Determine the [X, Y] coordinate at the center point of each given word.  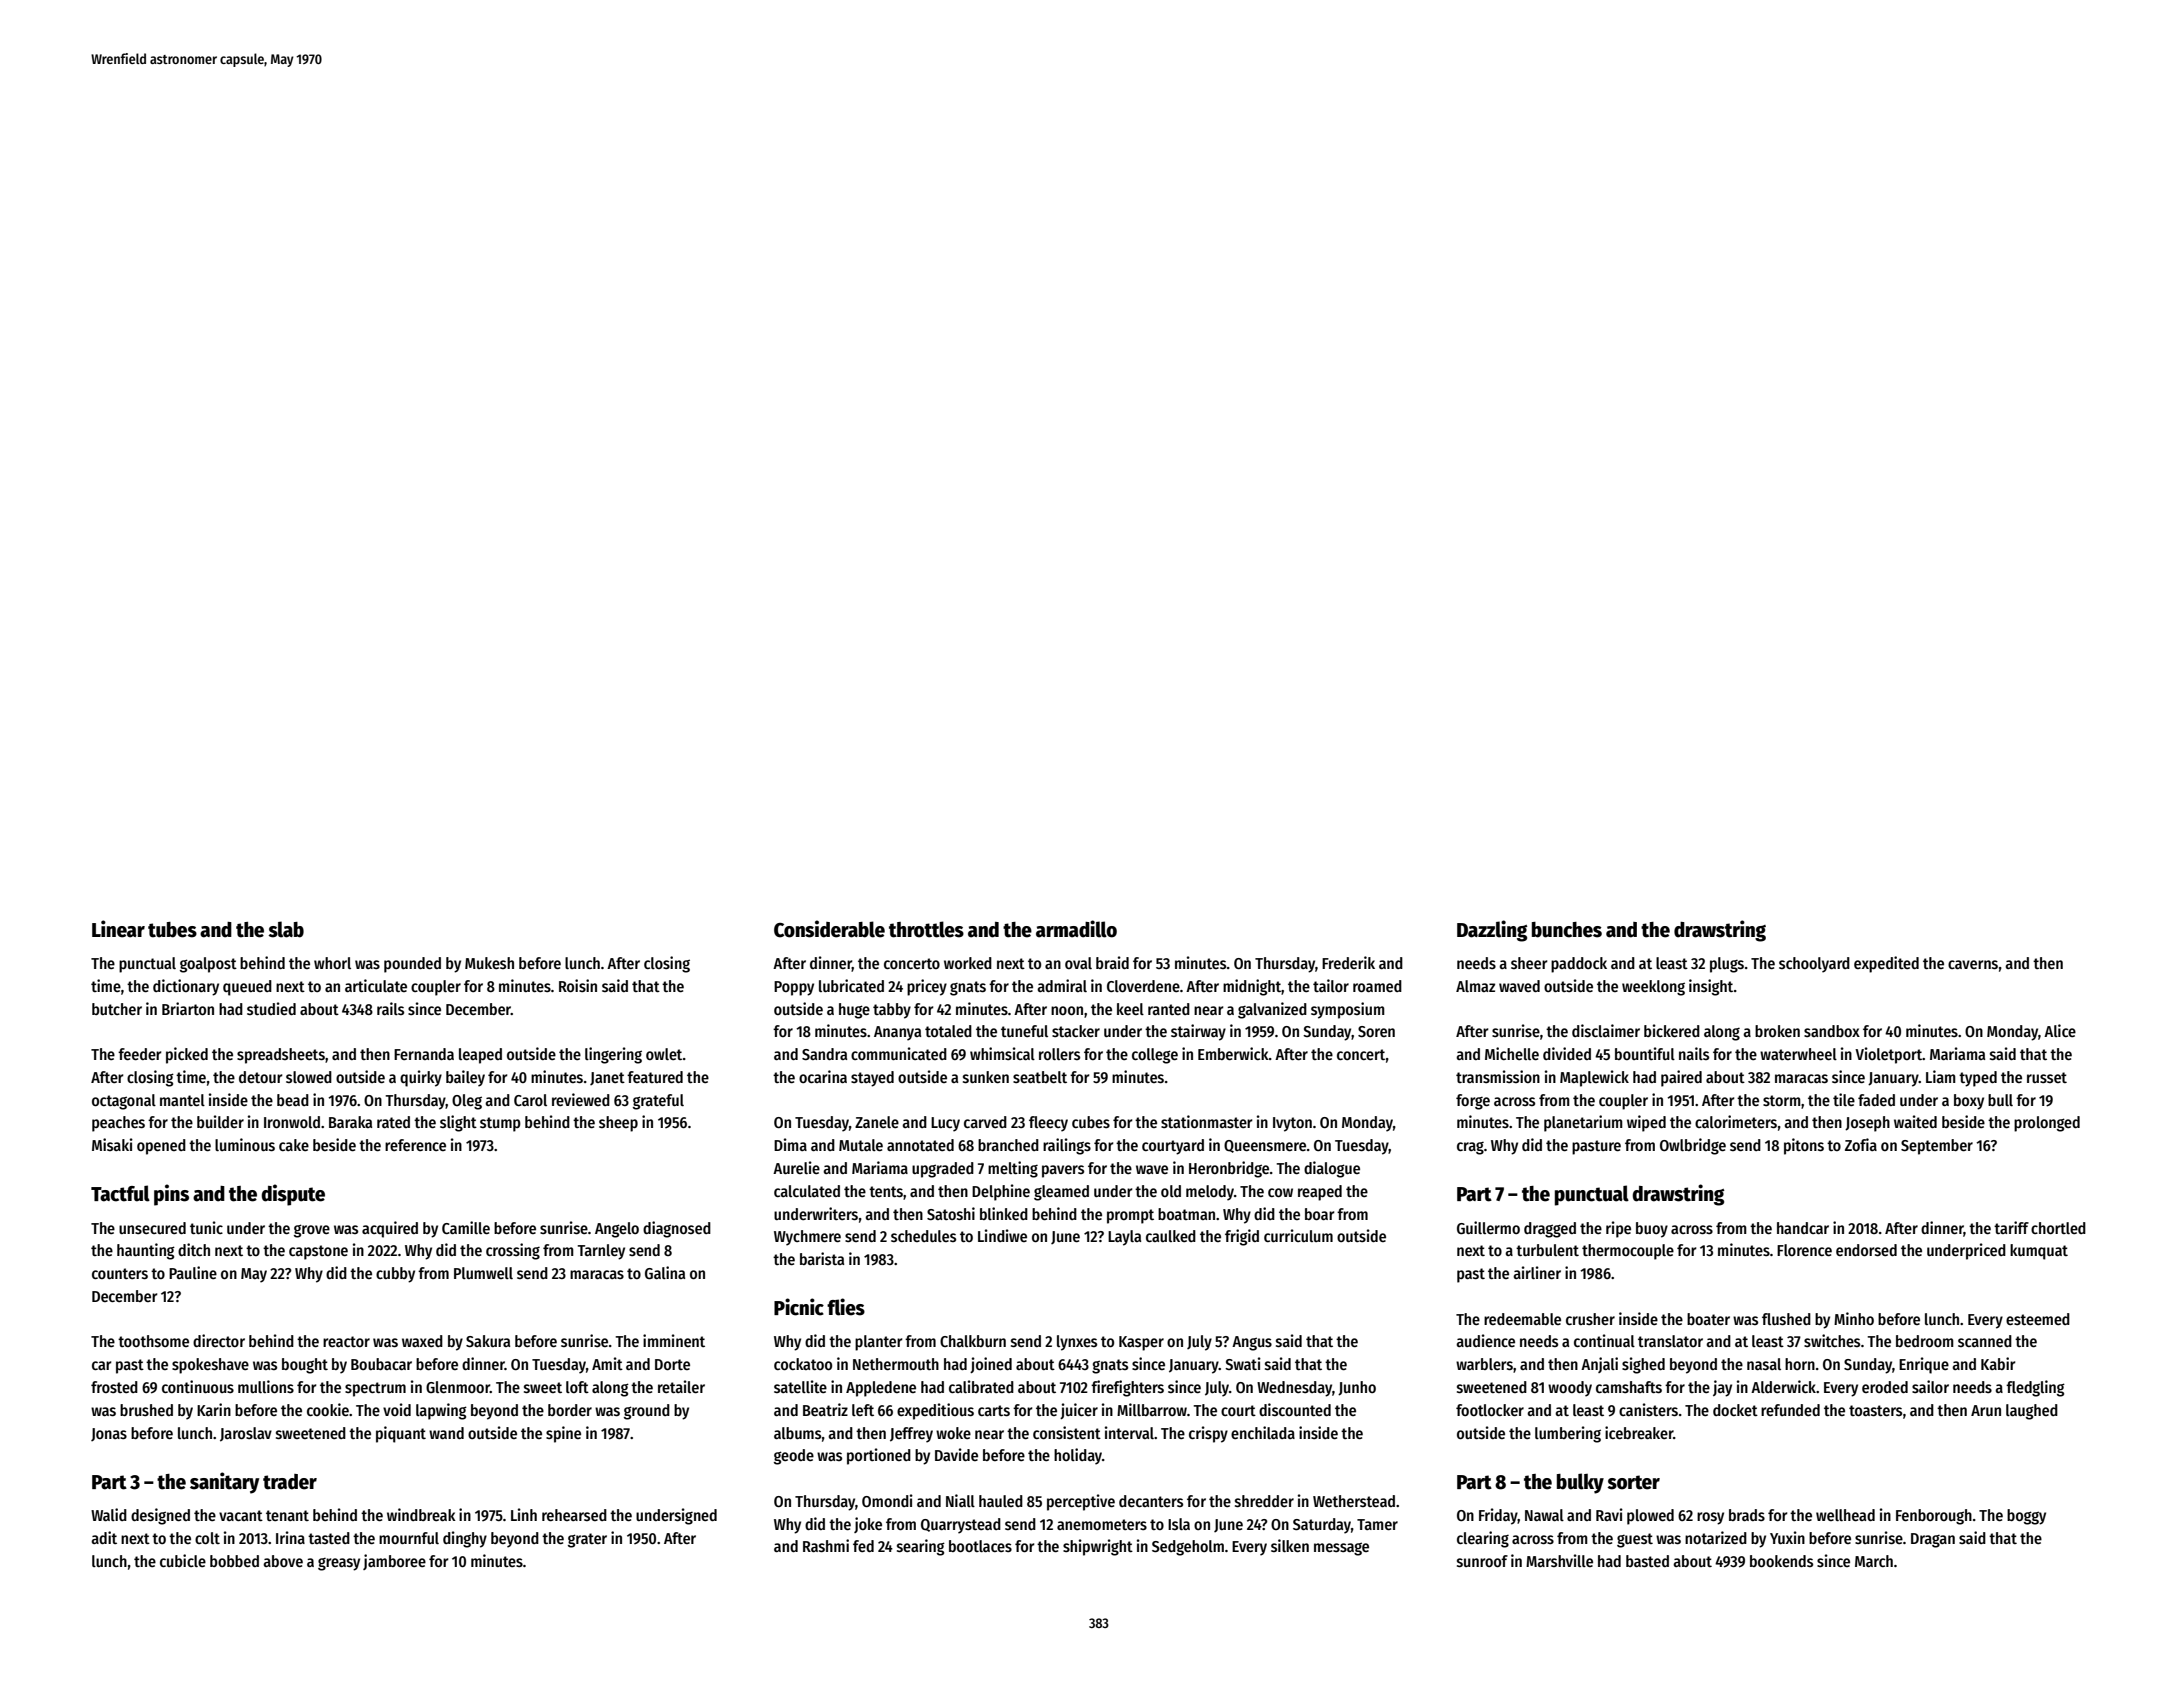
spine [563, 1434]
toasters [1875, 1411]
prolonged [2047, 1124]
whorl [332, 963]
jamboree [394, 1562]
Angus [1252, 1343]
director [219, 1340]
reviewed [581, 1099]
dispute [293, 1195]
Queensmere [1265, 1146]
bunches [1567, 930]
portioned [879, 1456]
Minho [1854, 1318]
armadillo [1076, 929]
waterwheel [1798, 1054]
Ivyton [1292, 1124]
